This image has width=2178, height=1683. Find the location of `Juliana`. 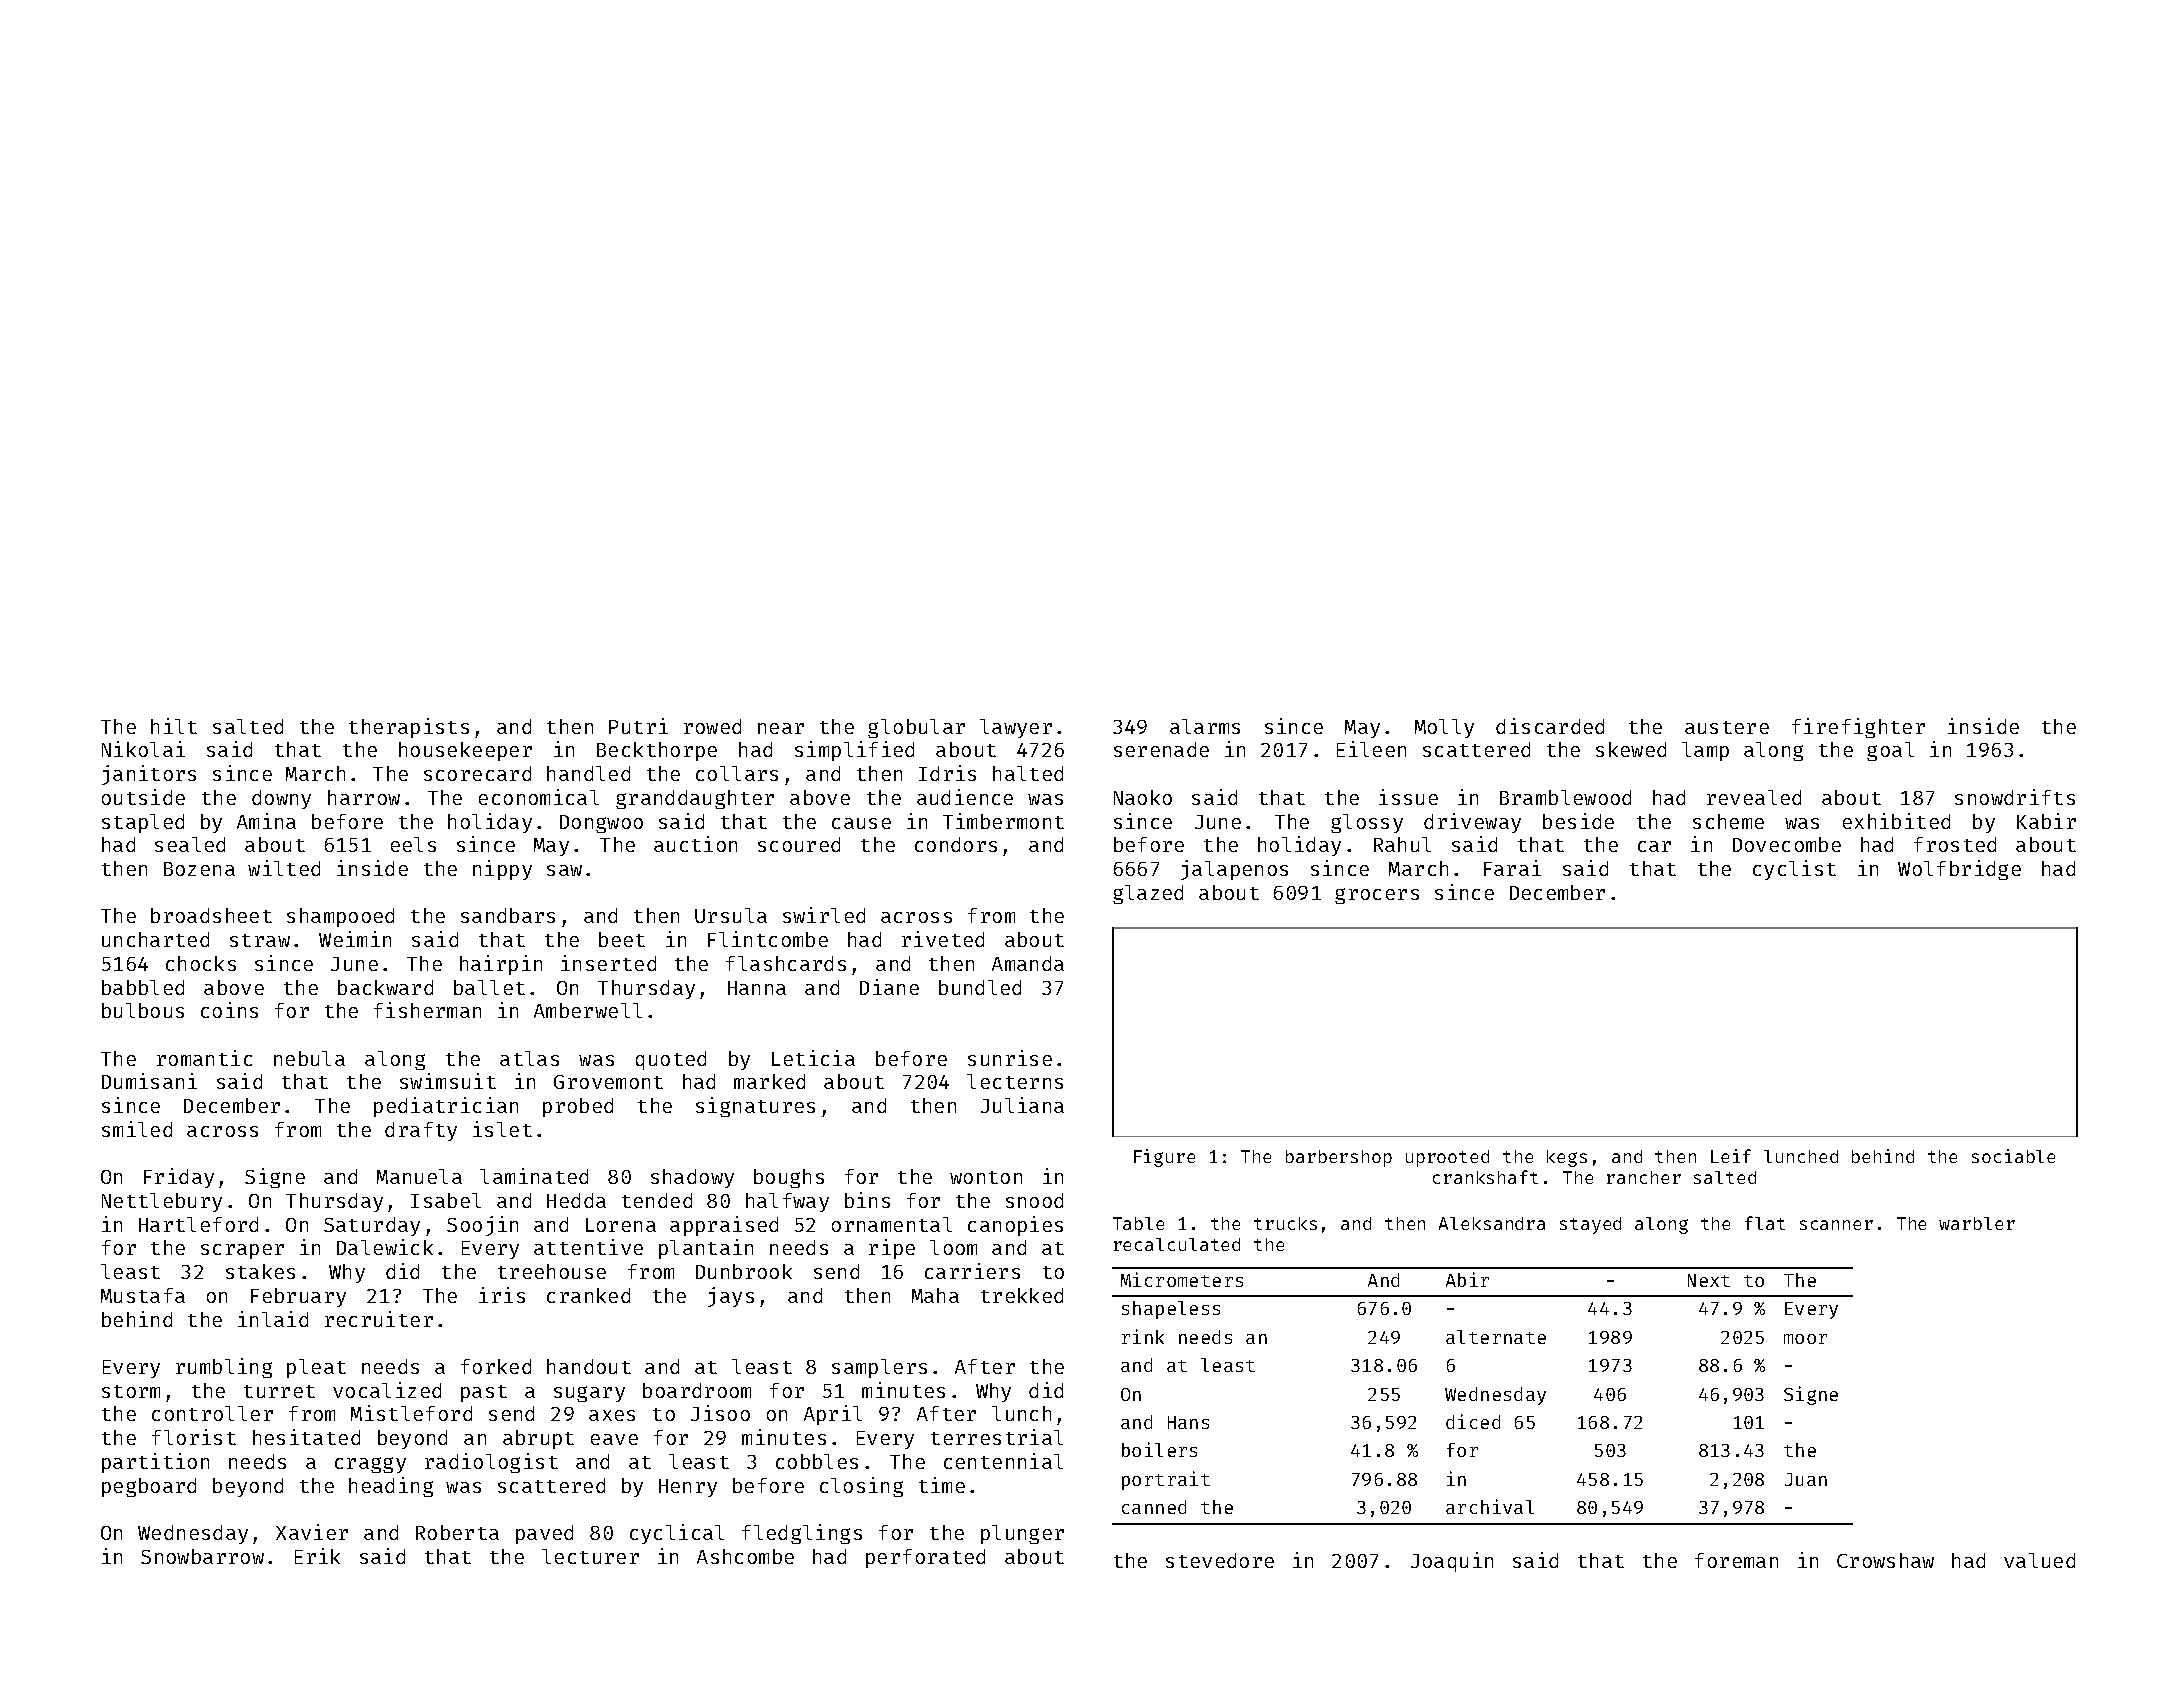

Juliana is located at coordinates (1022, 1105).
